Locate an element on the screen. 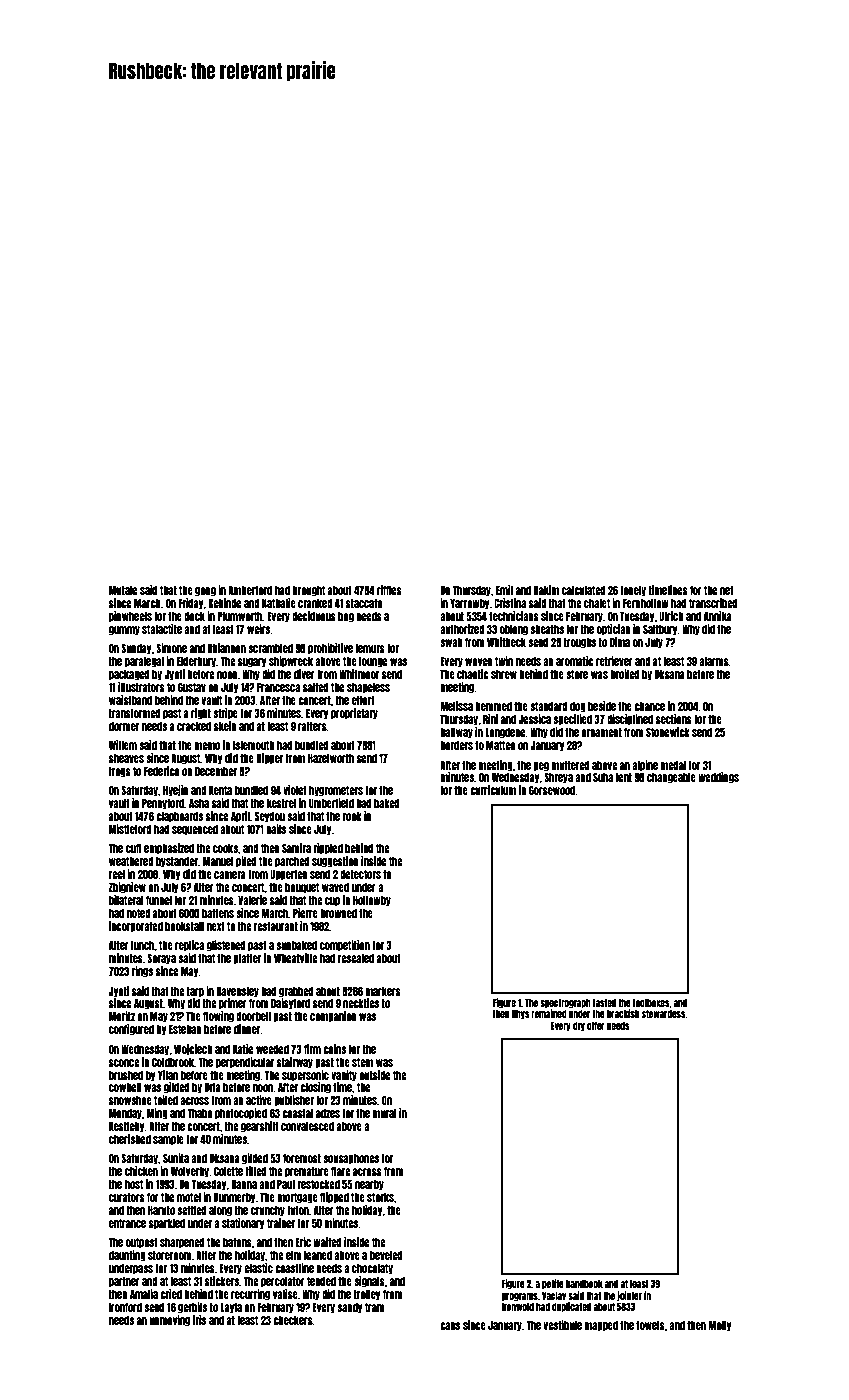  Molly is located at coordinates (719, 1326).
